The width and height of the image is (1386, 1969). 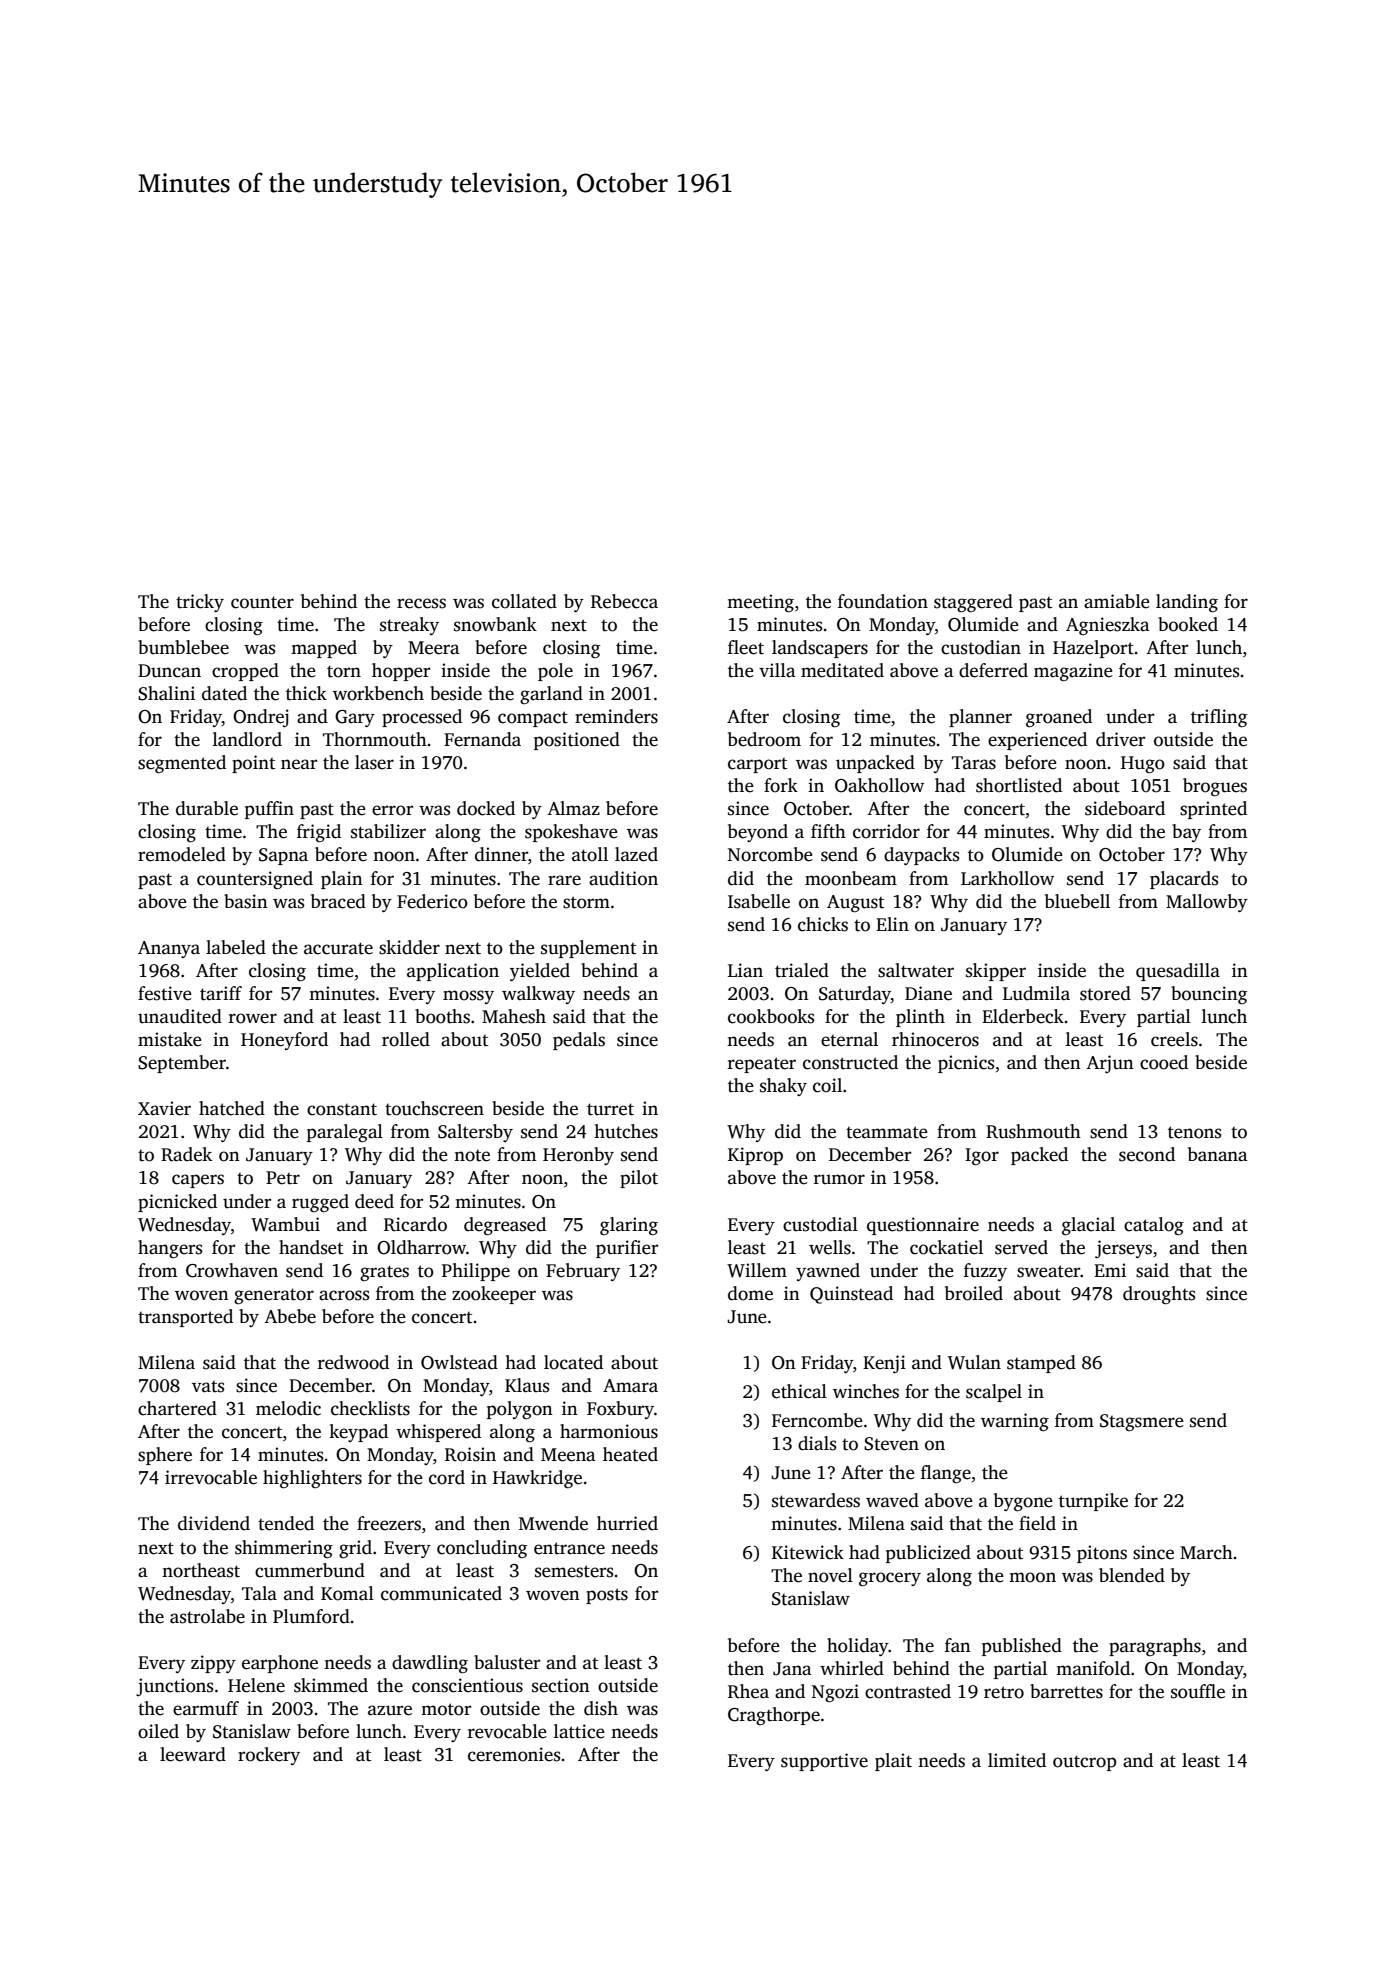 What do you see at coordinates (820, 1224) in the image?
I see `custodial` at bounding box center [820, 1224].
